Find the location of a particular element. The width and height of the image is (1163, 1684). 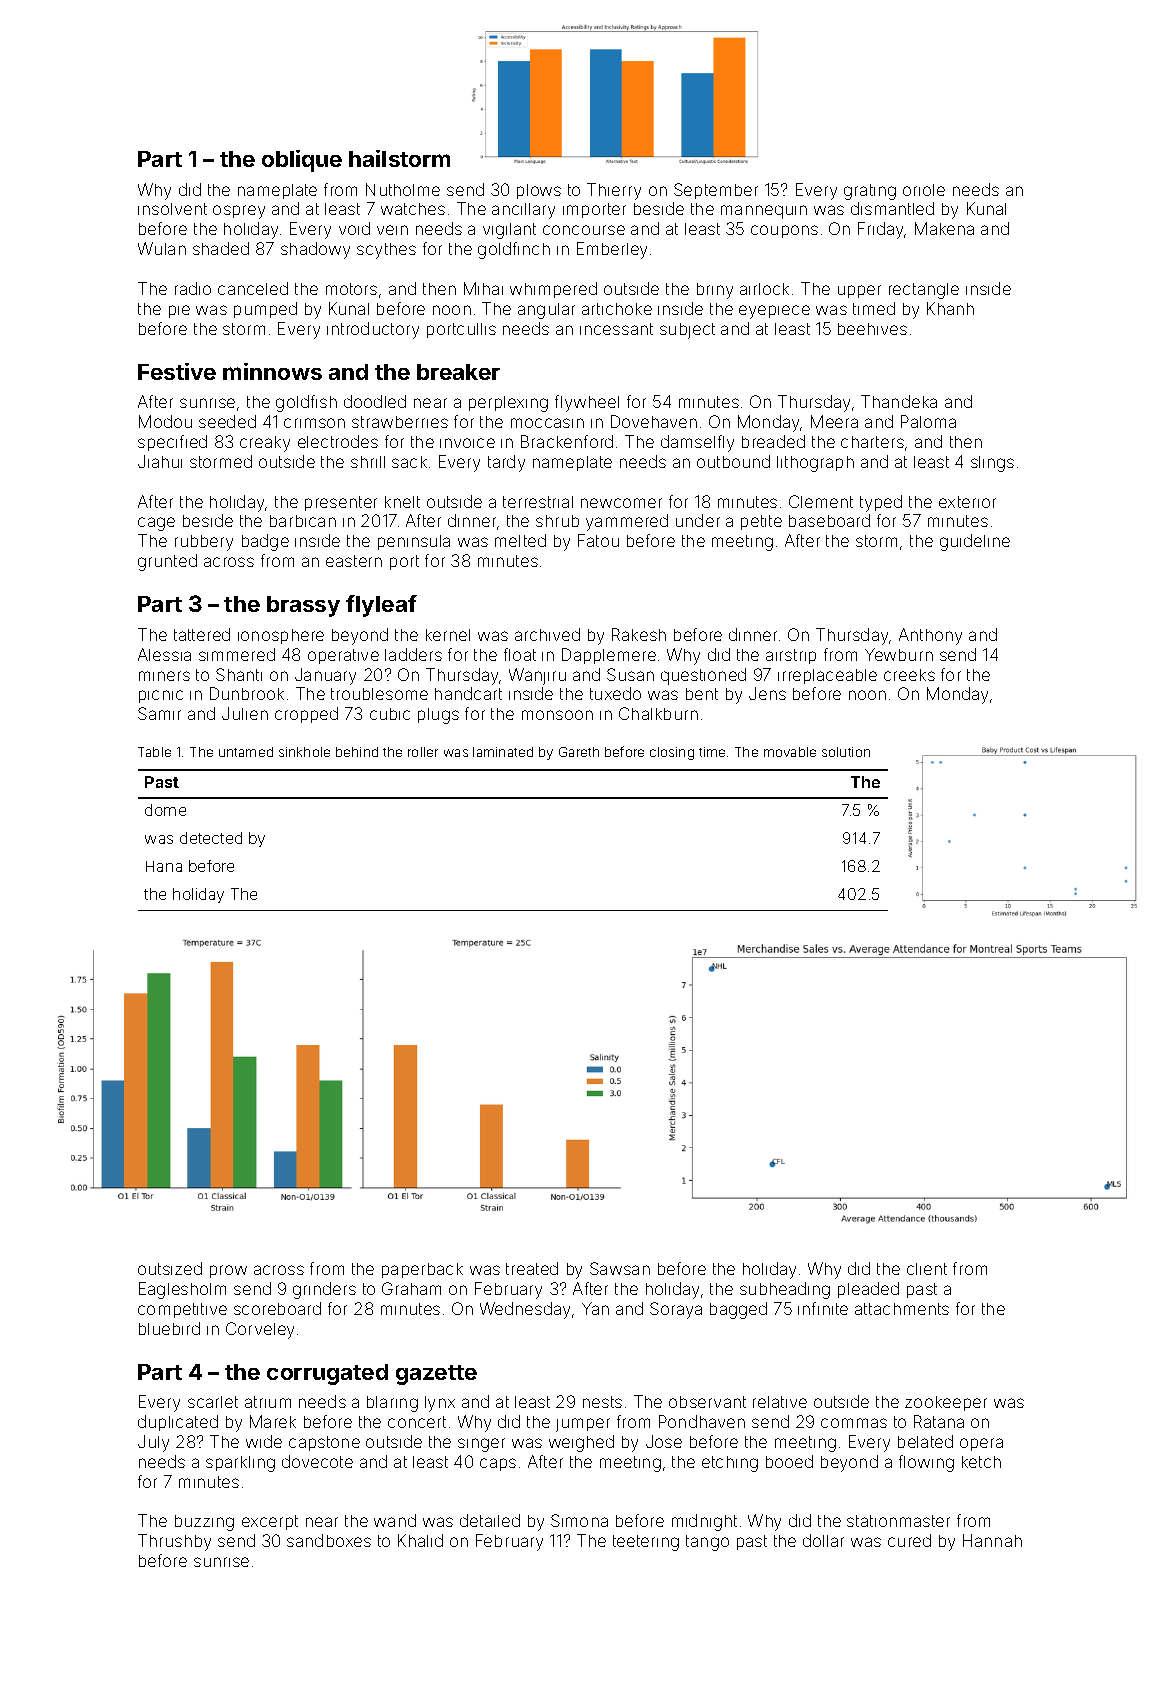

cured is located at coordinates (909, 1540).
